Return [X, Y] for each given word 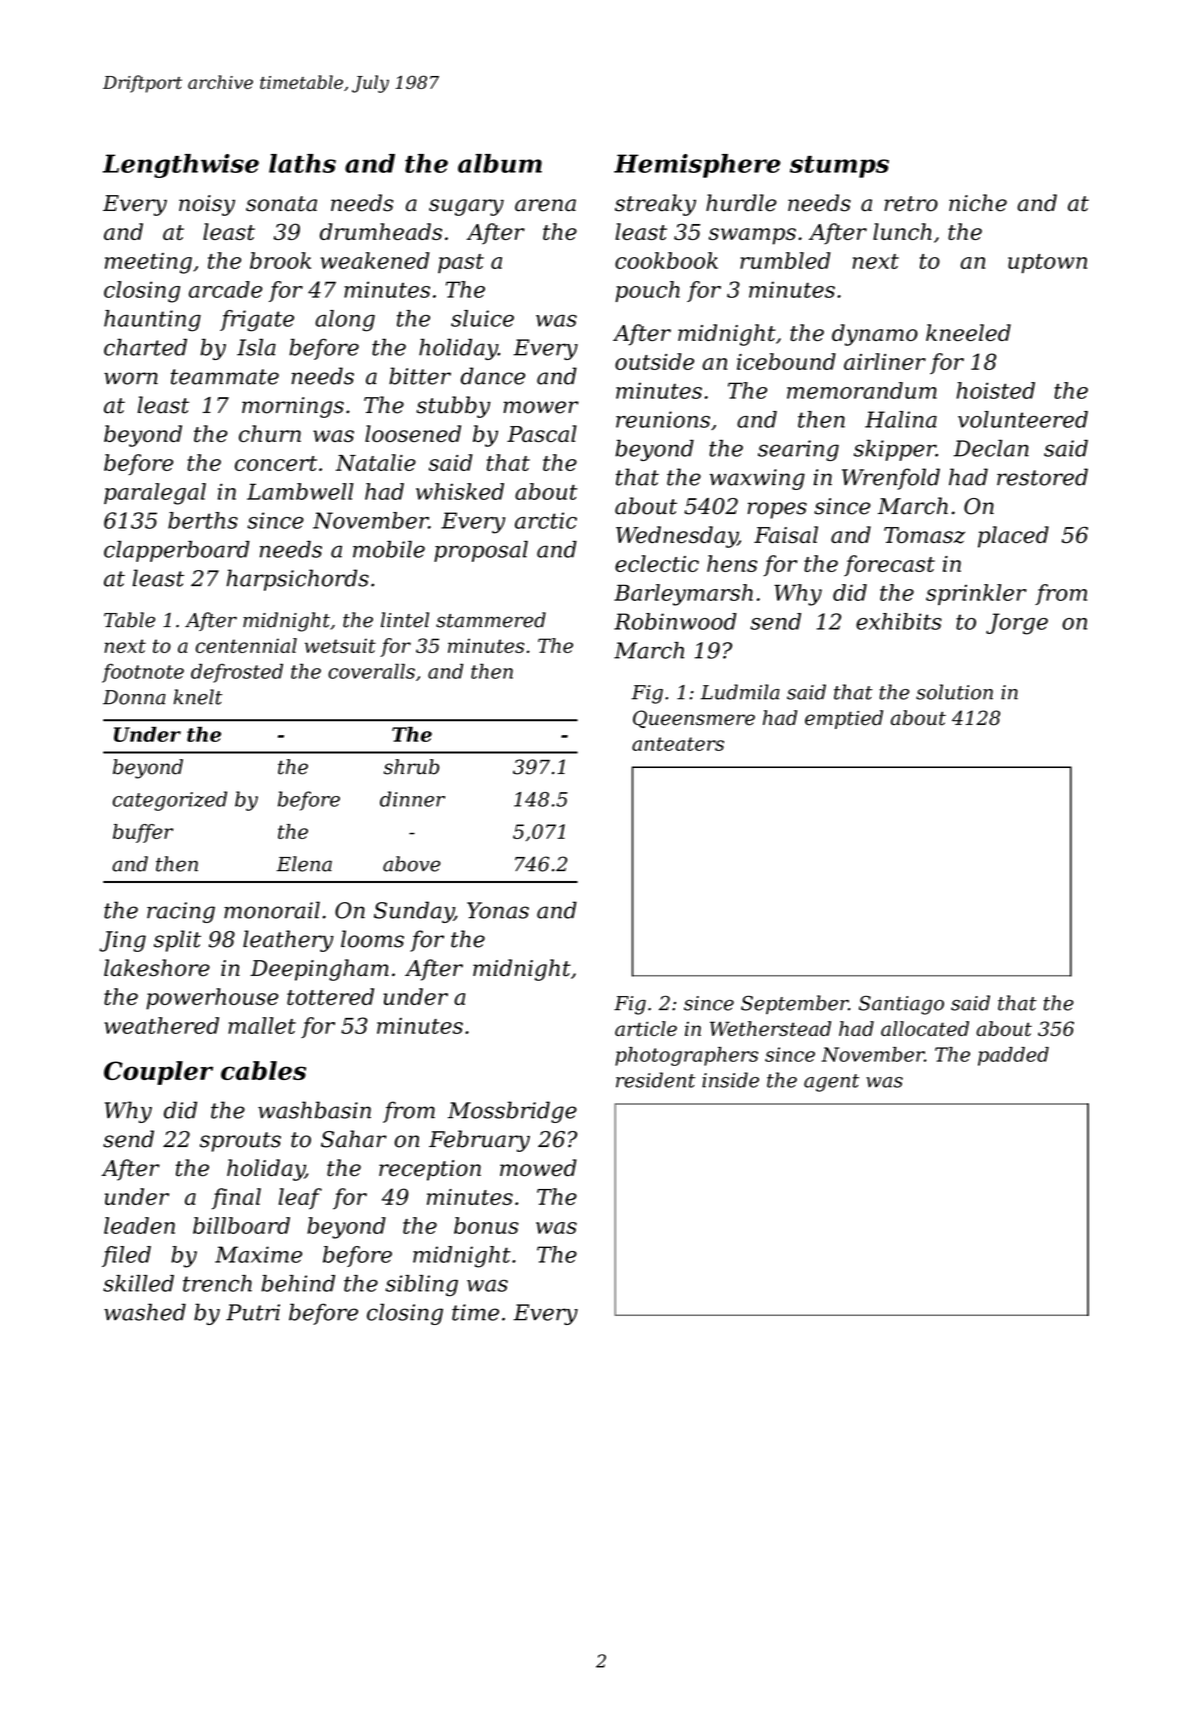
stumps [839, 167]
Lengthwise [181, 166]
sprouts [240, 1142]
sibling [421, 1286]
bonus [486, 1225]
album [500, 163]
